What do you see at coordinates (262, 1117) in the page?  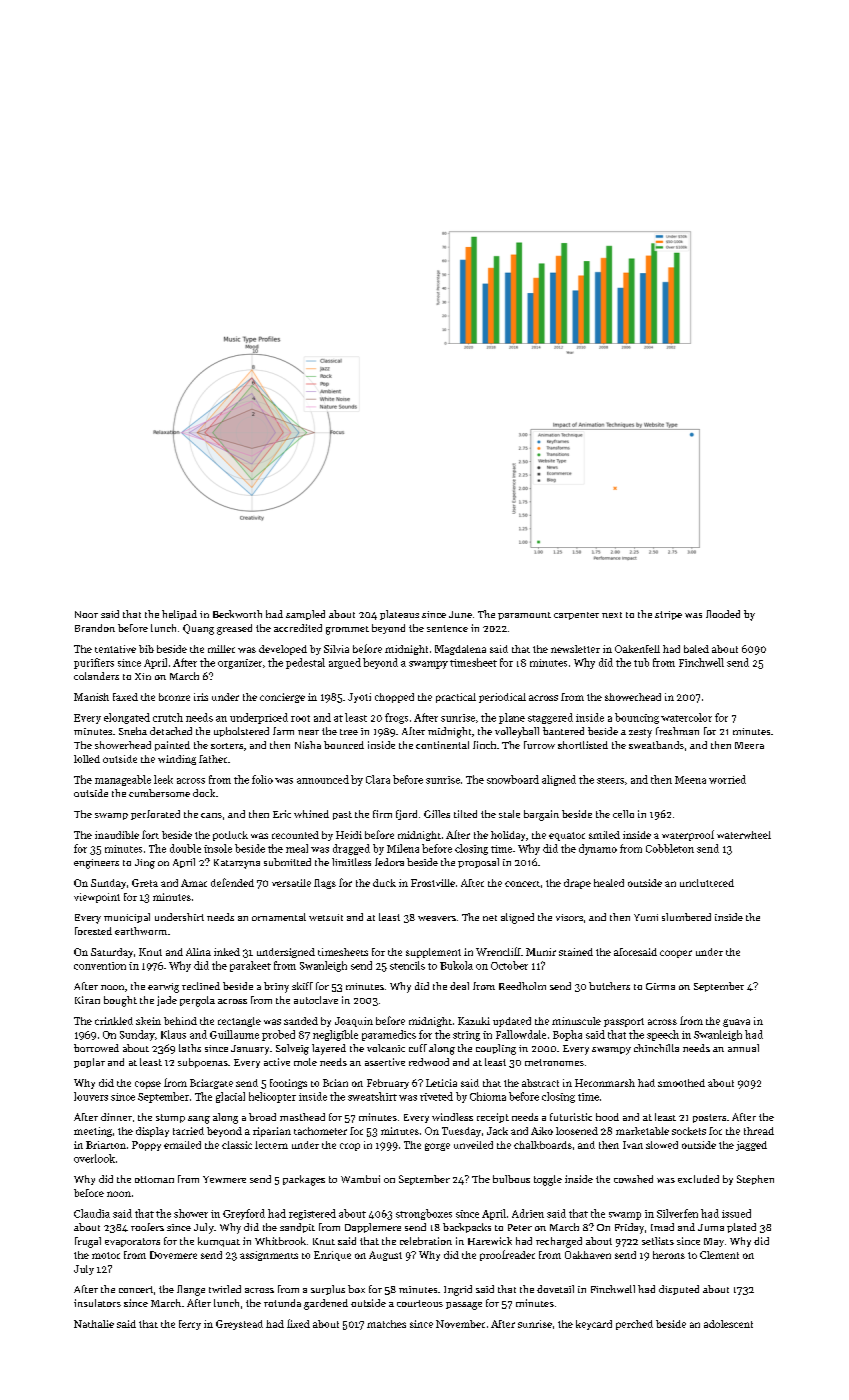 I see `broad` at bounding box center [262, 1117].
